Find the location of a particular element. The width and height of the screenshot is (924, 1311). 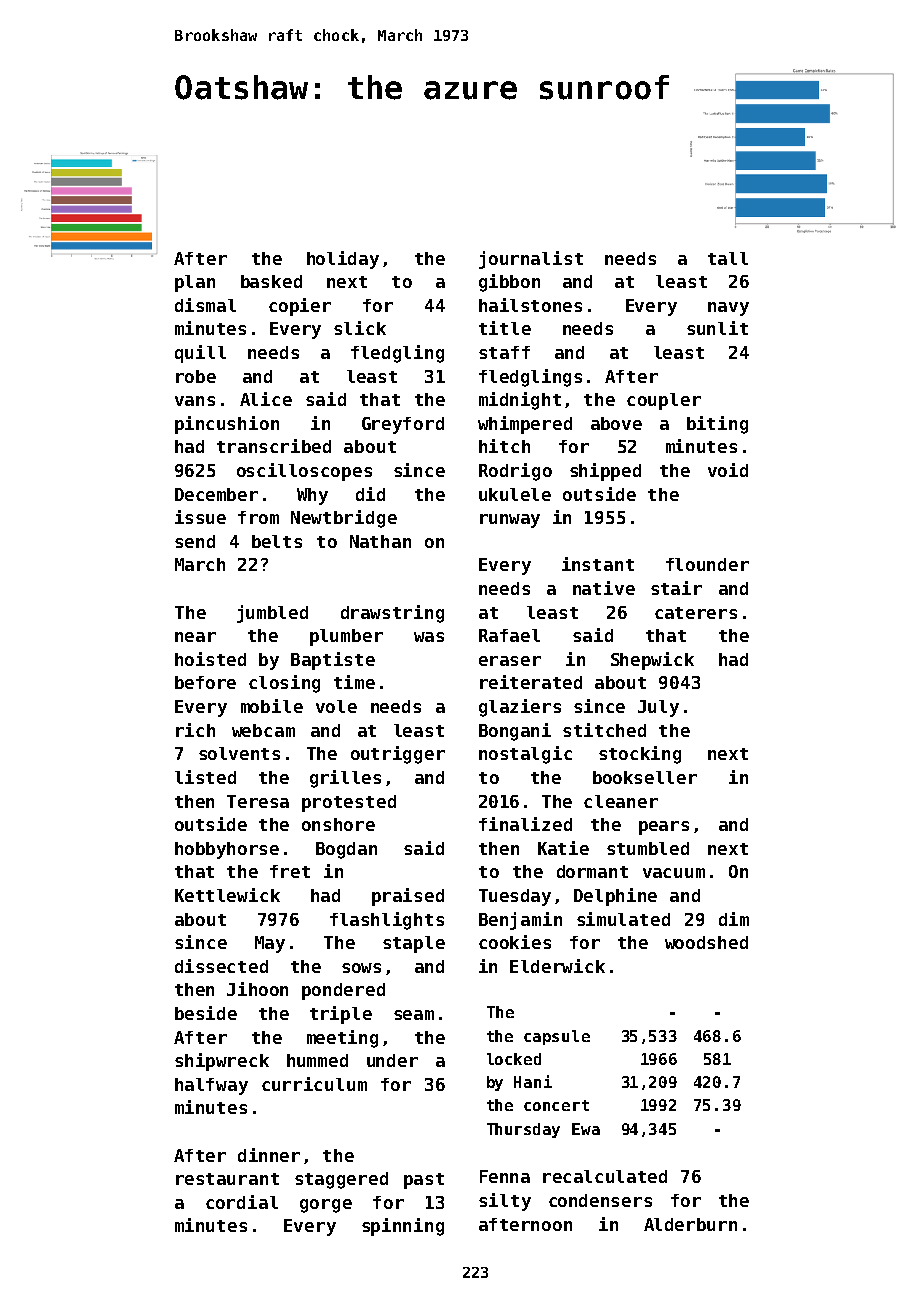

issue is located at coordinates (200, 517).
